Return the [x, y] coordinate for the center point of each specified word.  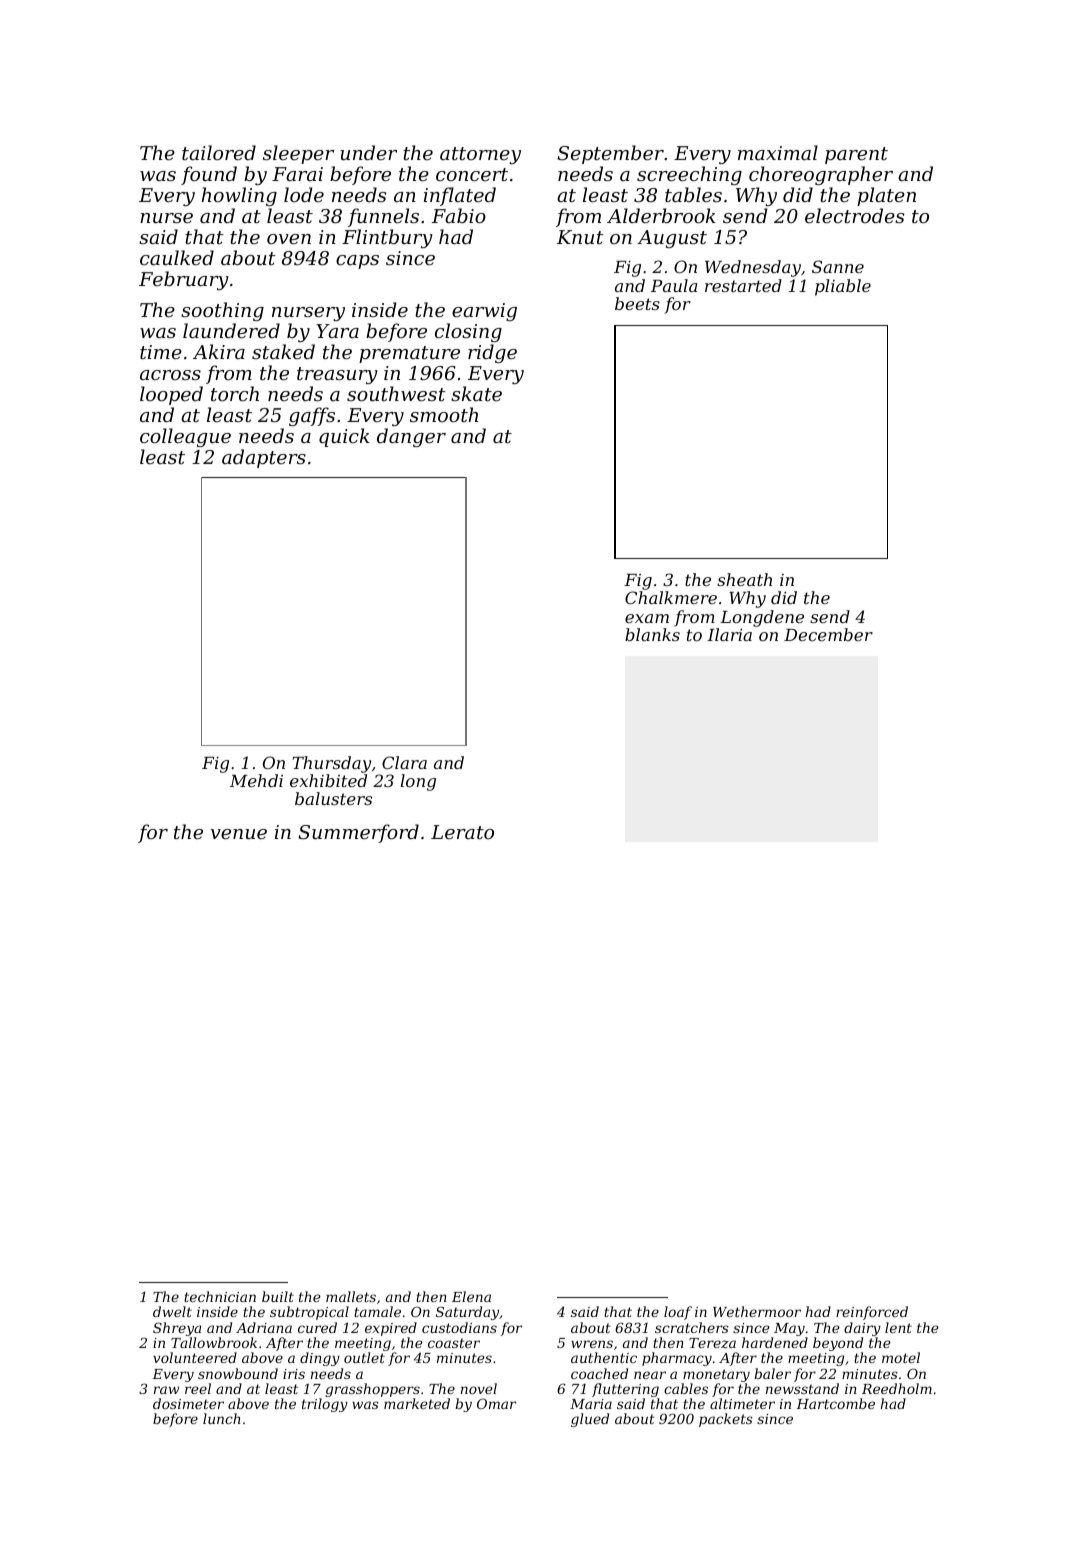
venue [239, 834]
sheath [744, 579]
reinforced [872, 1313]
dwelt [172, 1311]
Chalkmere [671, 597]
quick [344, 437]
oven [289, 239]
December [828, 634]
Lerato [462, 832]
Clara [404, 762]
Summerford [358, 833]
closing [468, 332]
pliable [843, 287]
